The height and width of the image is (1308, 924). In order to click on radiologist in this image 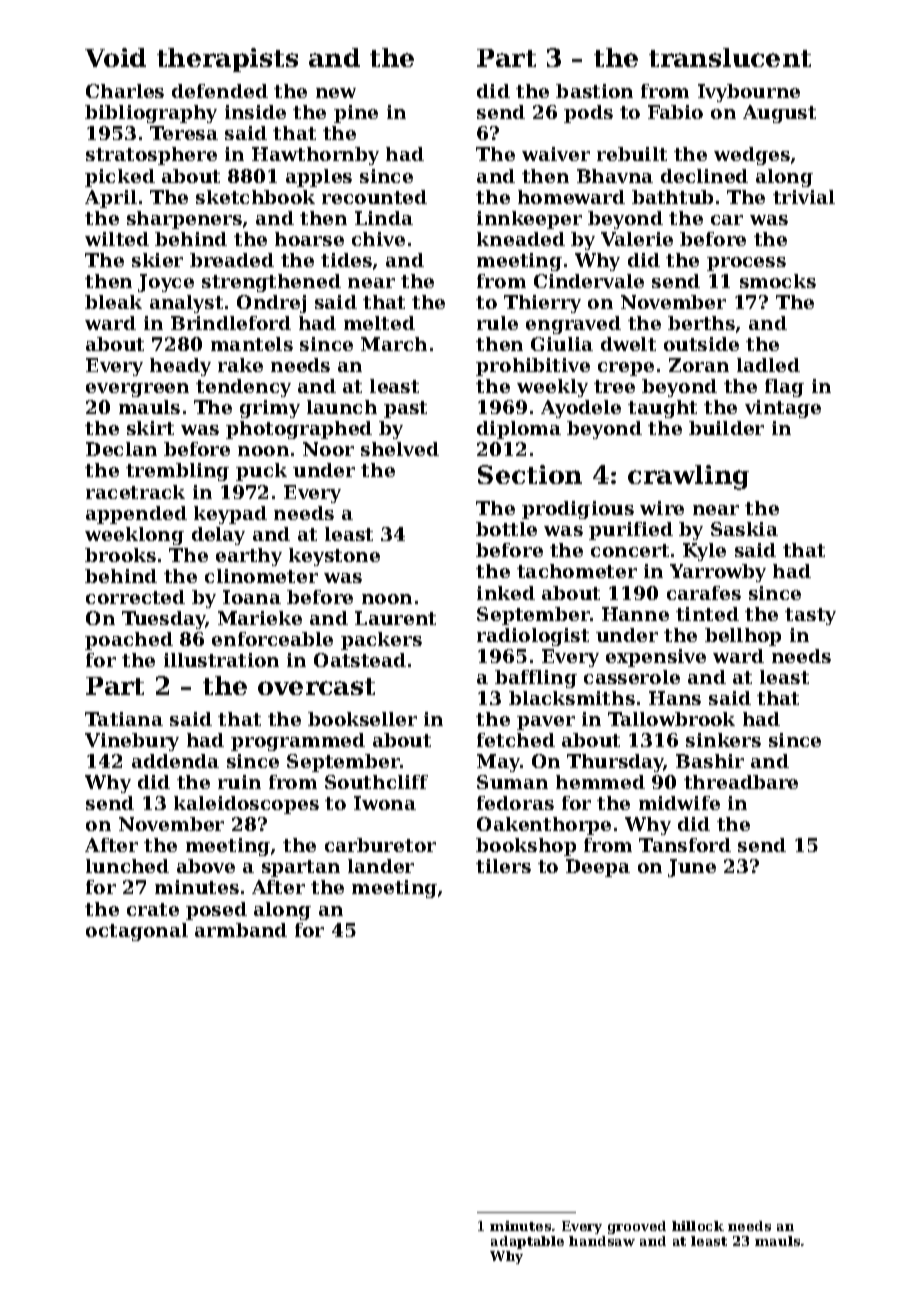, I will do `click(533, 637)`.
